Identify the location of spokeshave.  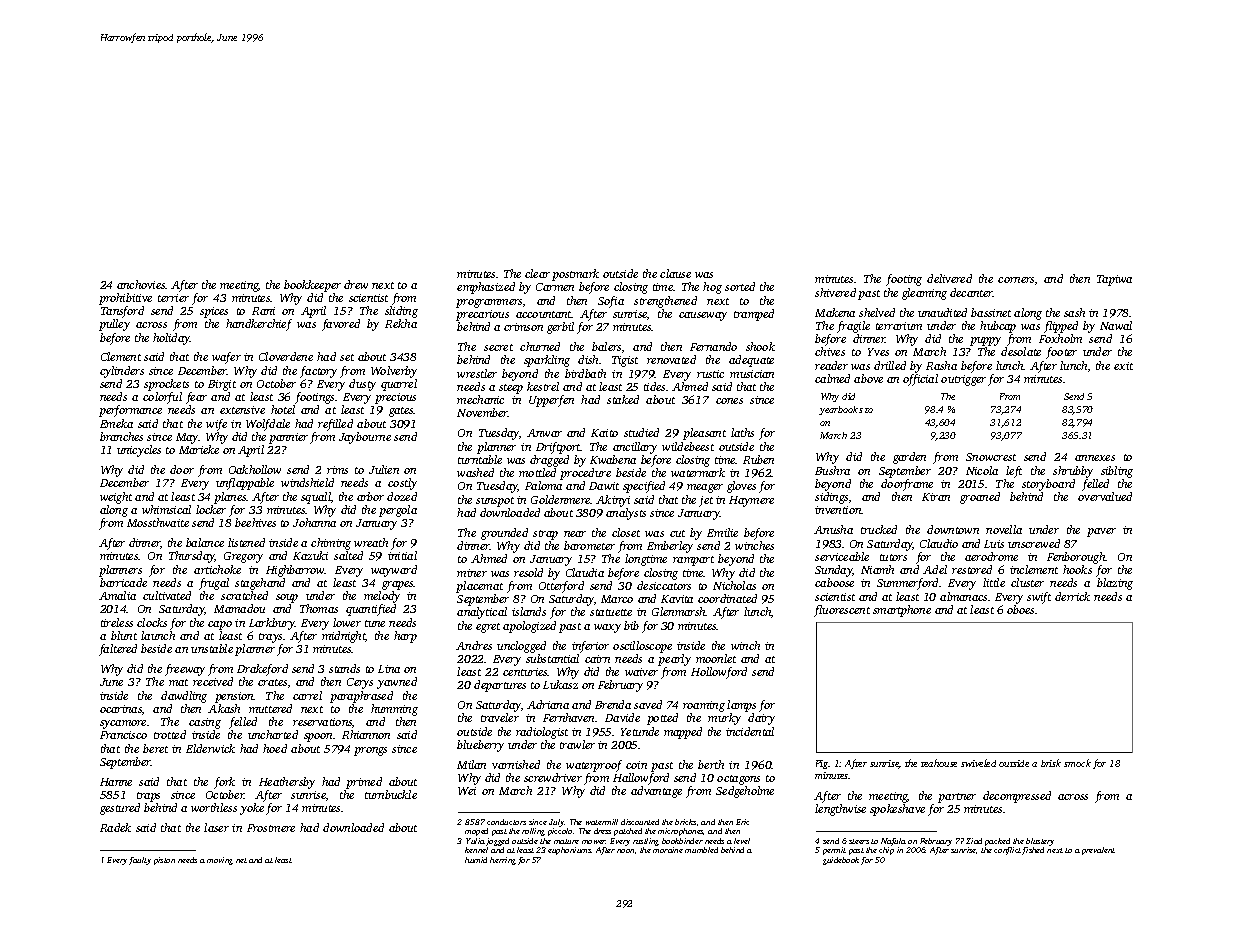
(897, 810).
